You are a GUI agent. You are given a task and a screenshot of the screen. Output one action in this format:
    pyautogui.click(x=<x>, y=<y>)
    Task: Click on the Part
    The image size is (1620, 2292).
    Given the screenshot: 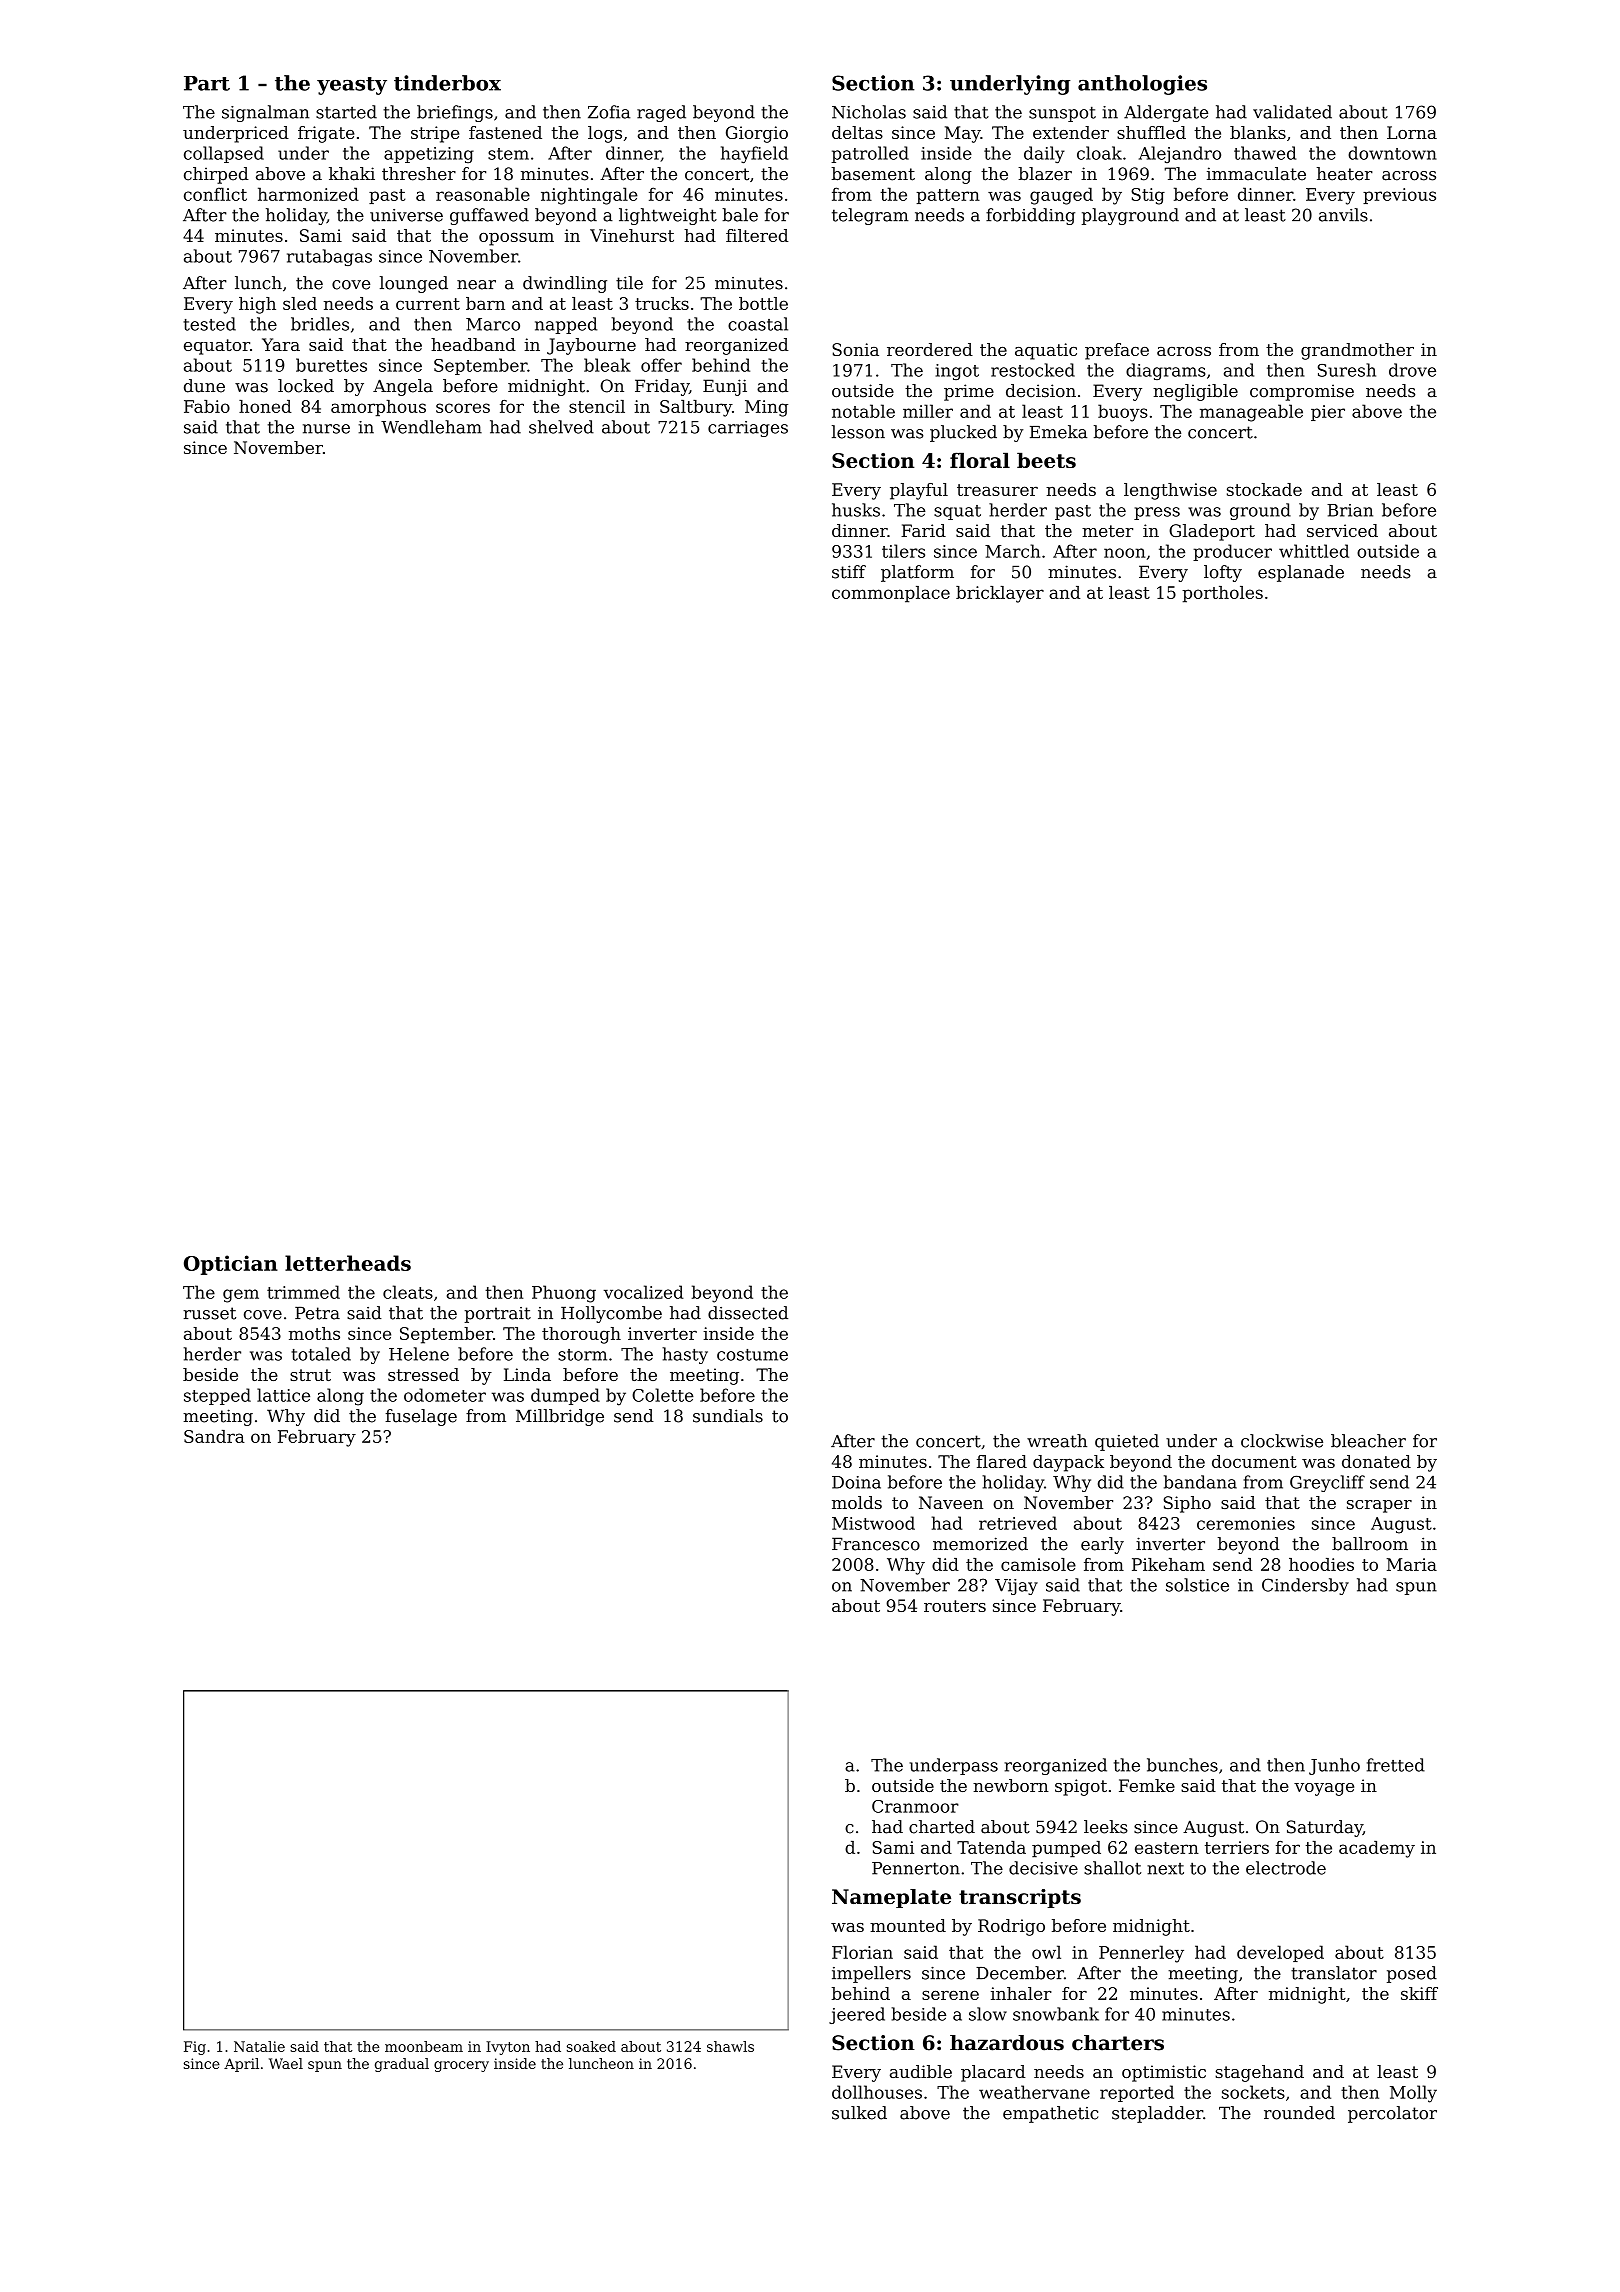 What is the action you would take?
    pyautogui.click(x=207, y=83)
